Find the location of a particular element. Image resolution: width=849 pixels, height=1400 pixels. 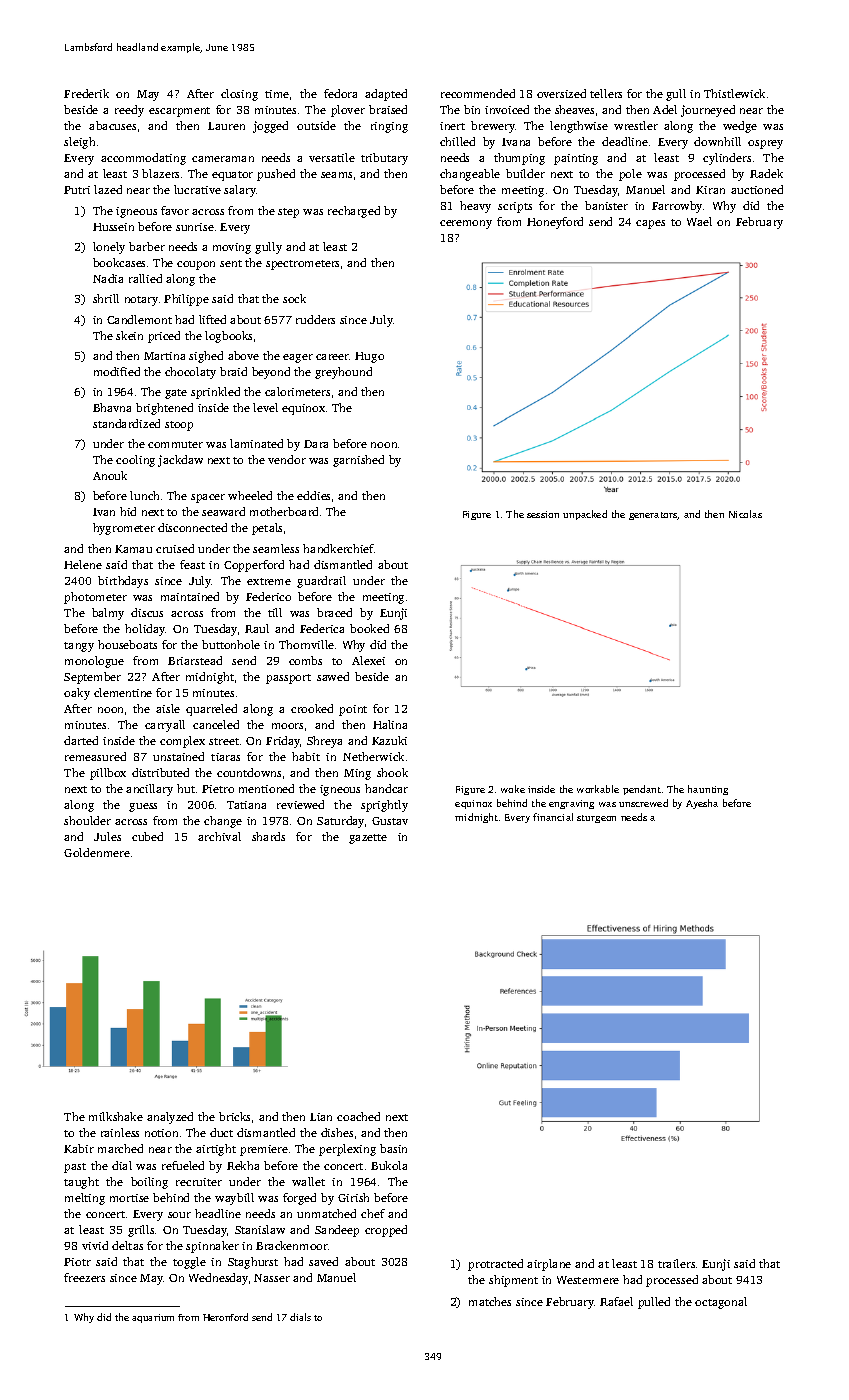

aquarium is located at coordinates (153, 1318).
